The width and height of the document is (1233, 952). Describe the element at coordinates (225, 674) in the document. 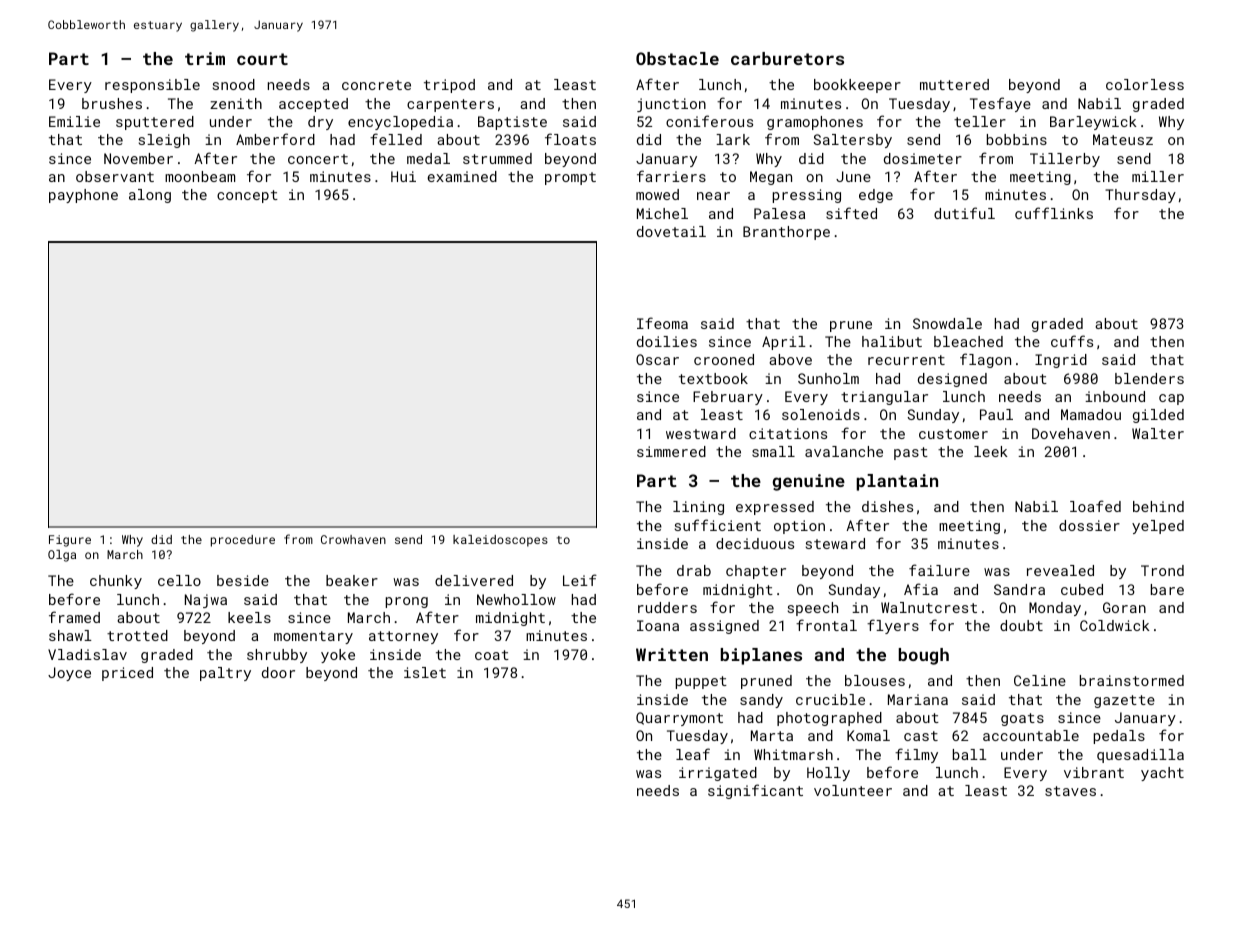

I see `paltry` at that location.
